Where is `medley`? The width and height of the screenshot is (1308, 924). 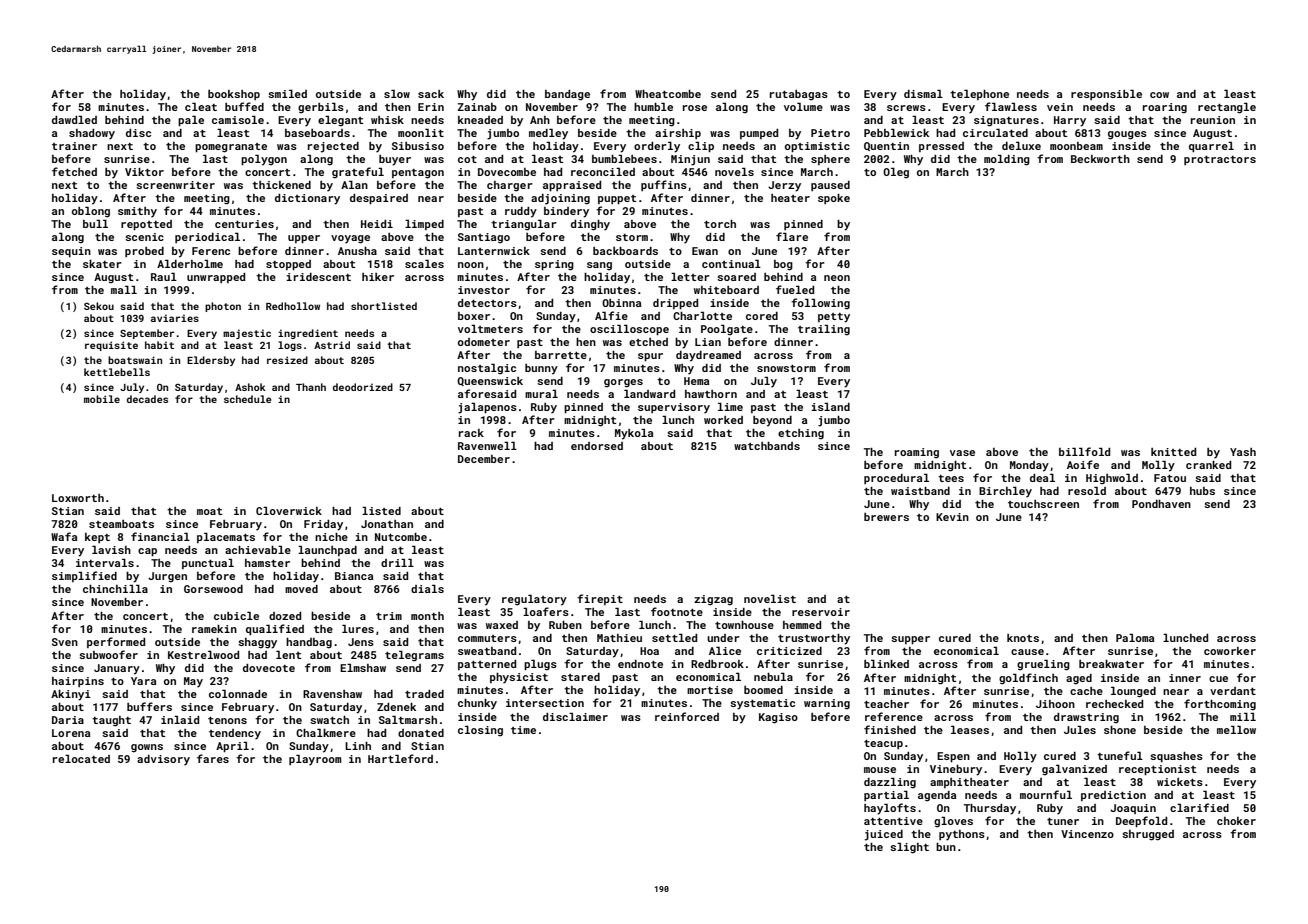 medley is located at coordinates (548, 134).
